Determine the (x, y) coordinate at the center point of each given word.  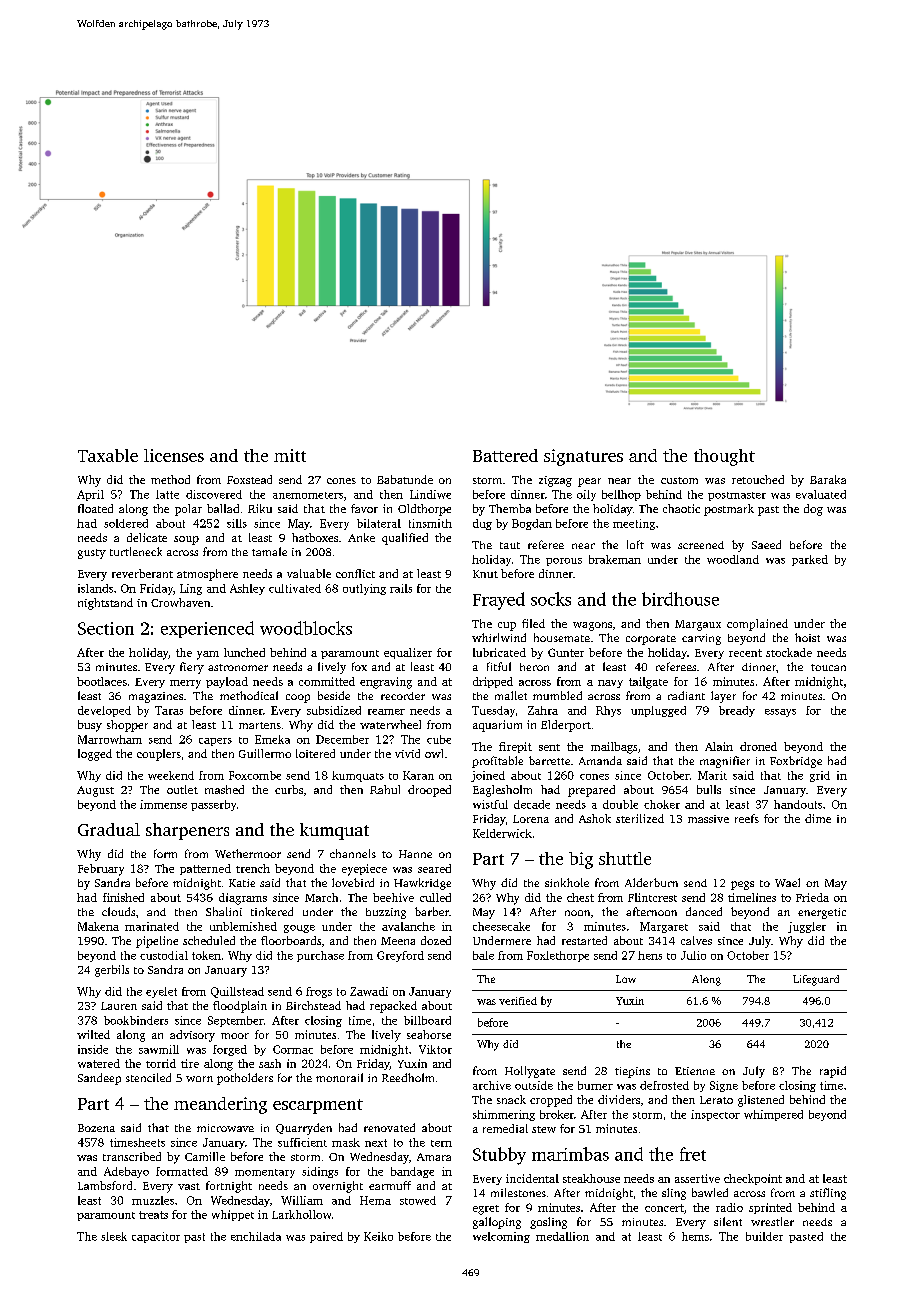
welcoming (501, 1237)
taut (510, 545)
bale (483, 955)
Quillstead (237, 992)
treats (153, 1215)
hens (650, 955)
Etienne (695, 1071)
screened (701, 545)
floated (95, 508)
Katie (242, 883)
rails (401, 588)
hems (695, 1236)
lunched (244, 652)
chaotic (681, 508)
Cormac (293, 1049)
